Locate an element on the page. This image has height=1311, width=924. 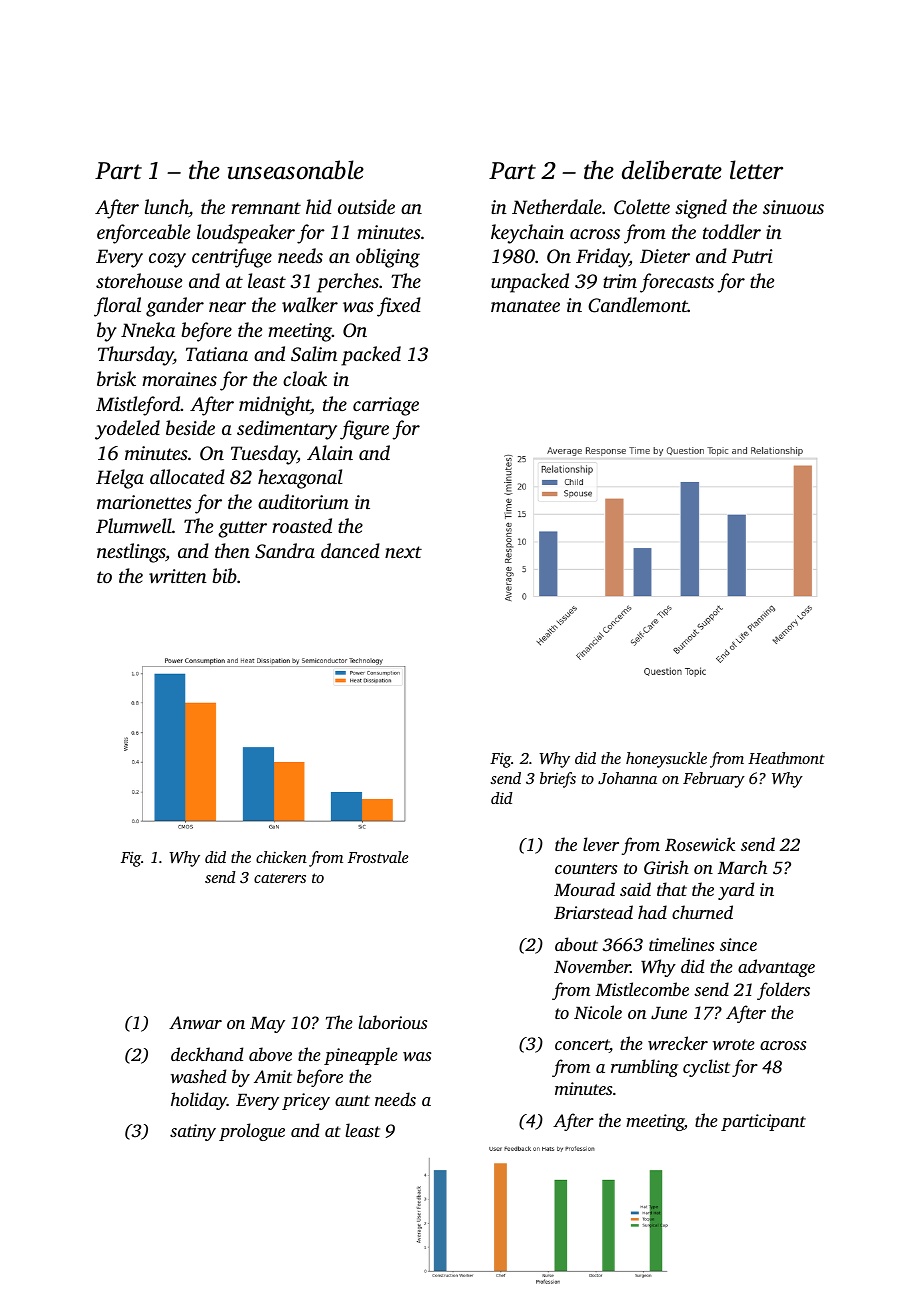
written is located at coordinates (178, 576).
